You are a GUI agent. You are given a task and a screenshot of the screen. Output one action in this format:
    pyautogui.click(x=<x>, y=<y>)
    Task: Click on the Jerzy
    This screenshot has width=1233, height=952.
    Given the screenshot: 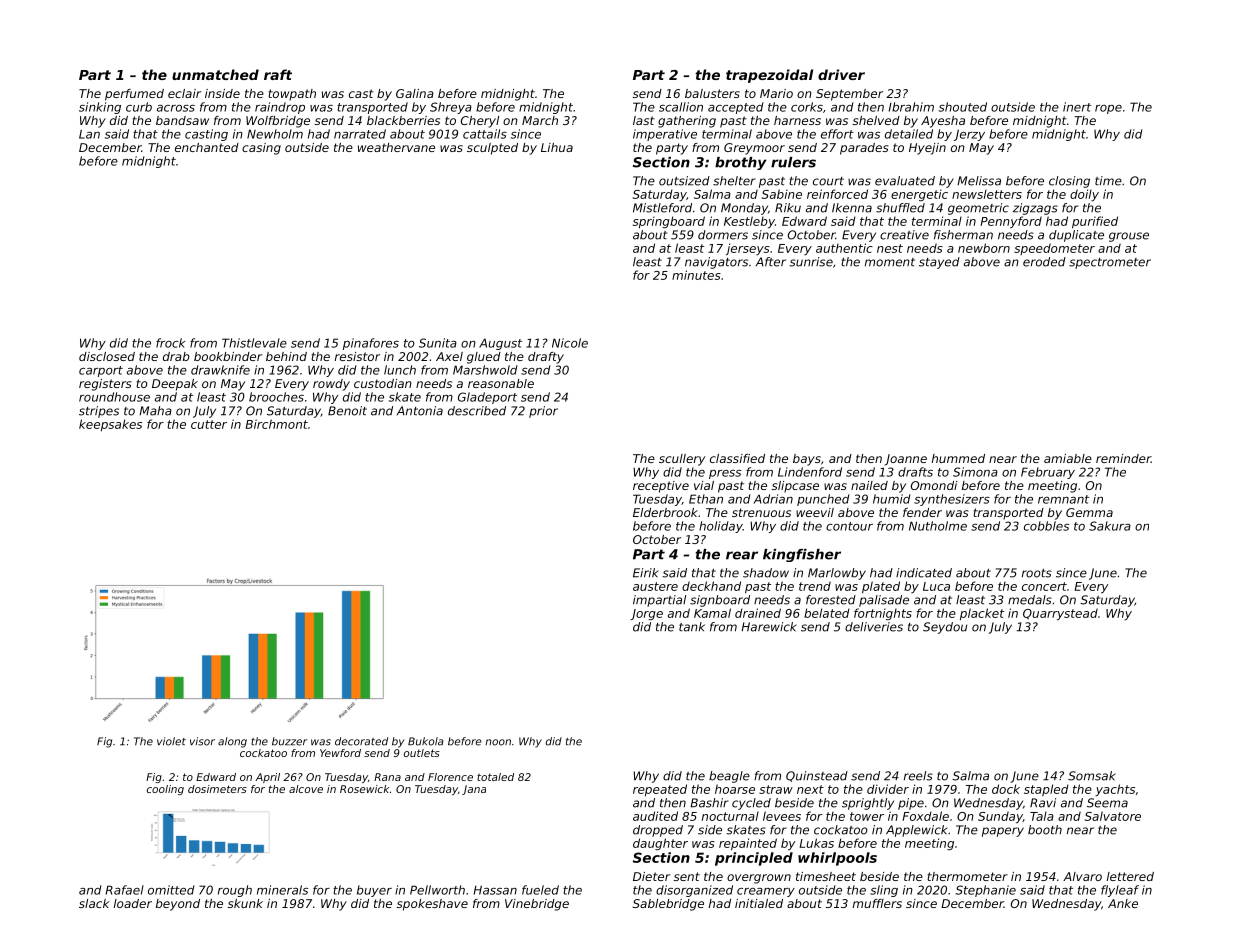 What is the action you would take?
    pyautogui.click(x=969, y=135)
